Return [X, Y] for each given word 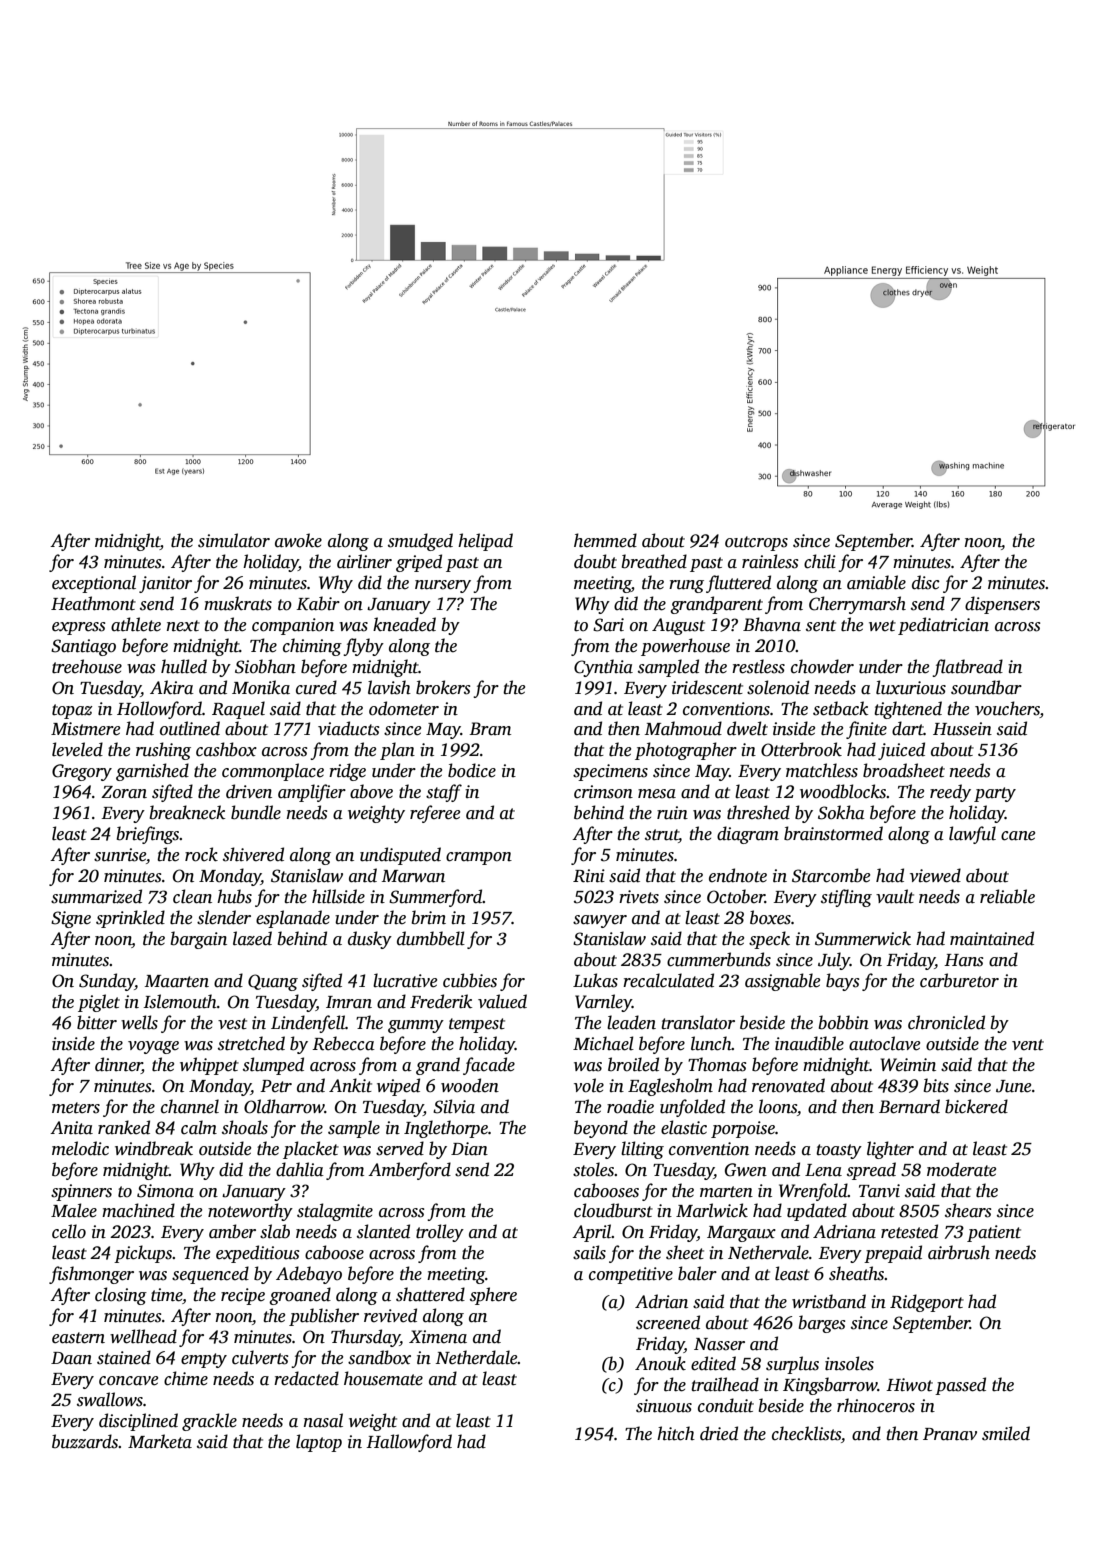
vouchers [1007, 708]
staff [444, 793]
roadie [630, 1106]
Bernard [909, 1106]
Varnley [603, 1003]
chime [186, 1378]
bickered [976, 1106]
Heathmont [93, 603]
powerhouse [685, 647]
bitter [97, 1022]
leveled [77, 749]
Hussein [962, 729]
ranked [124, 1127]
